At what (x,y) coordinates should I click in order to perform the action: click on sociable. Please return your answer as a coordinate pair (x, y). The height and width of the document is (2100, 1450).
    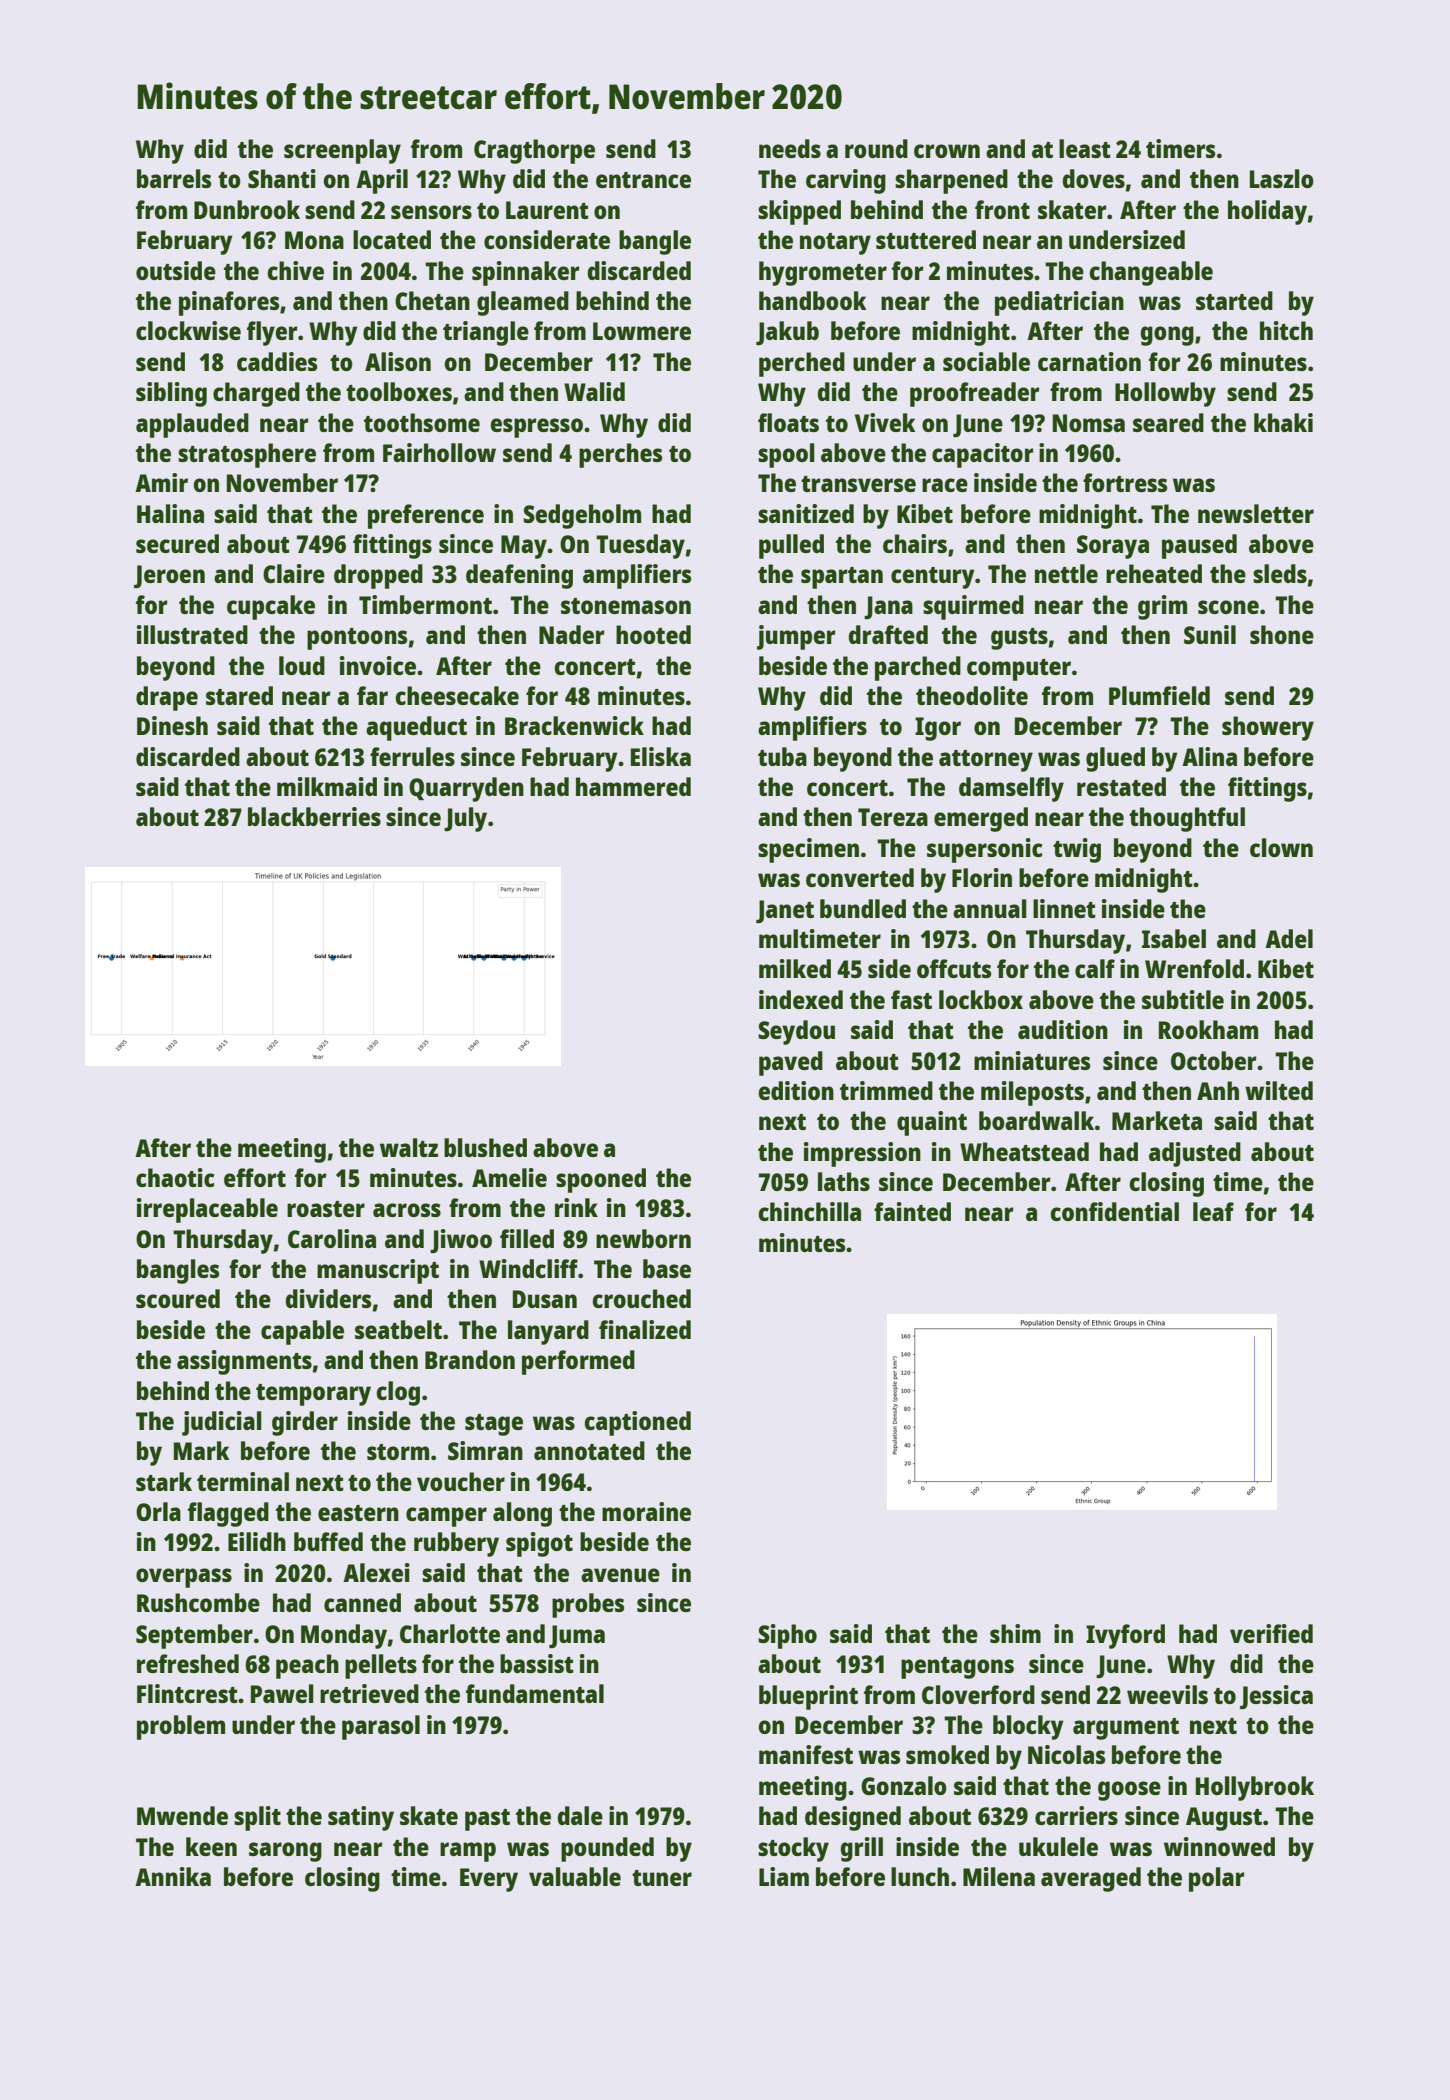
    Looking at the image, I should click on (986, 361).
